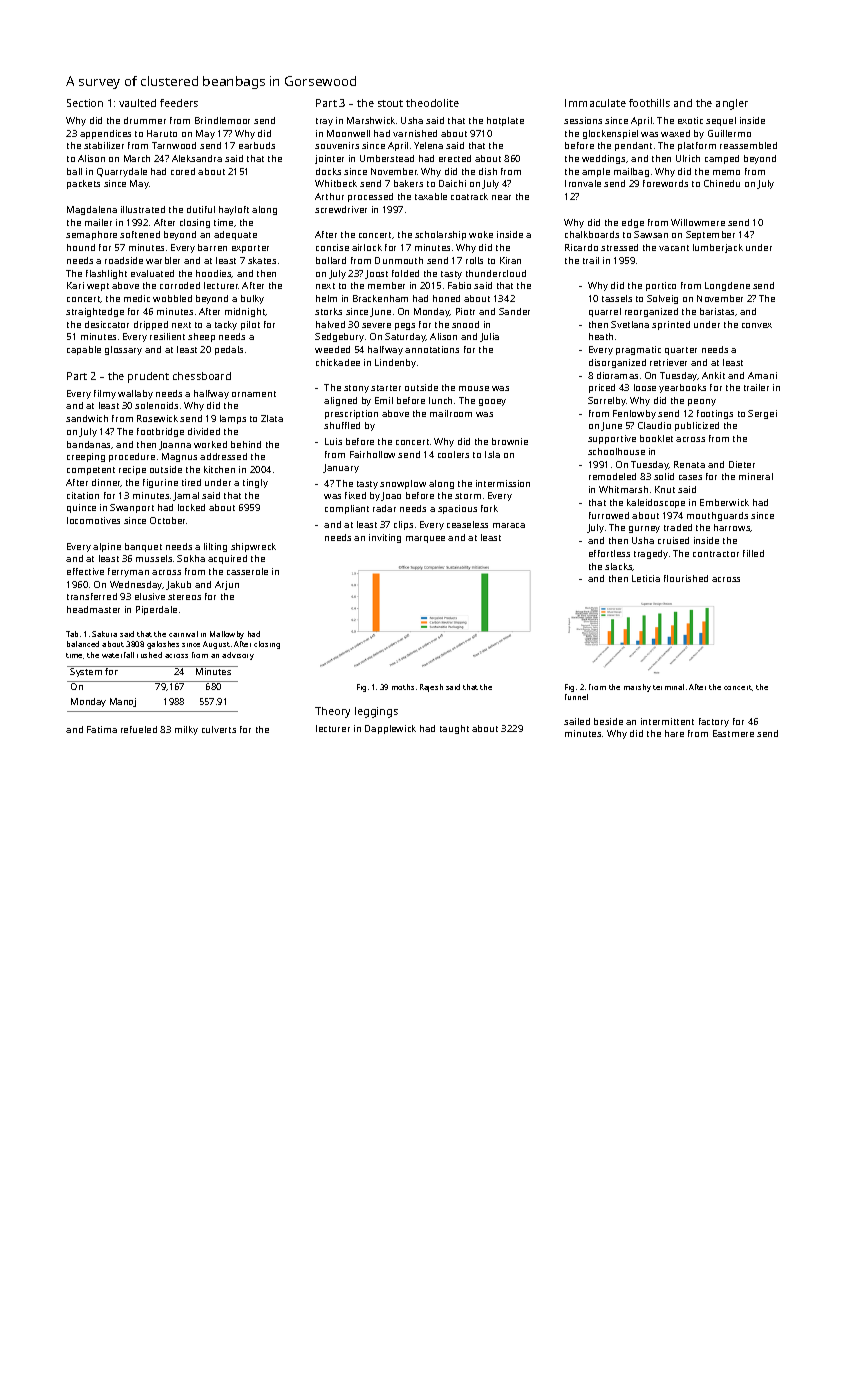  I want to click on filled, so click(753, 553).
